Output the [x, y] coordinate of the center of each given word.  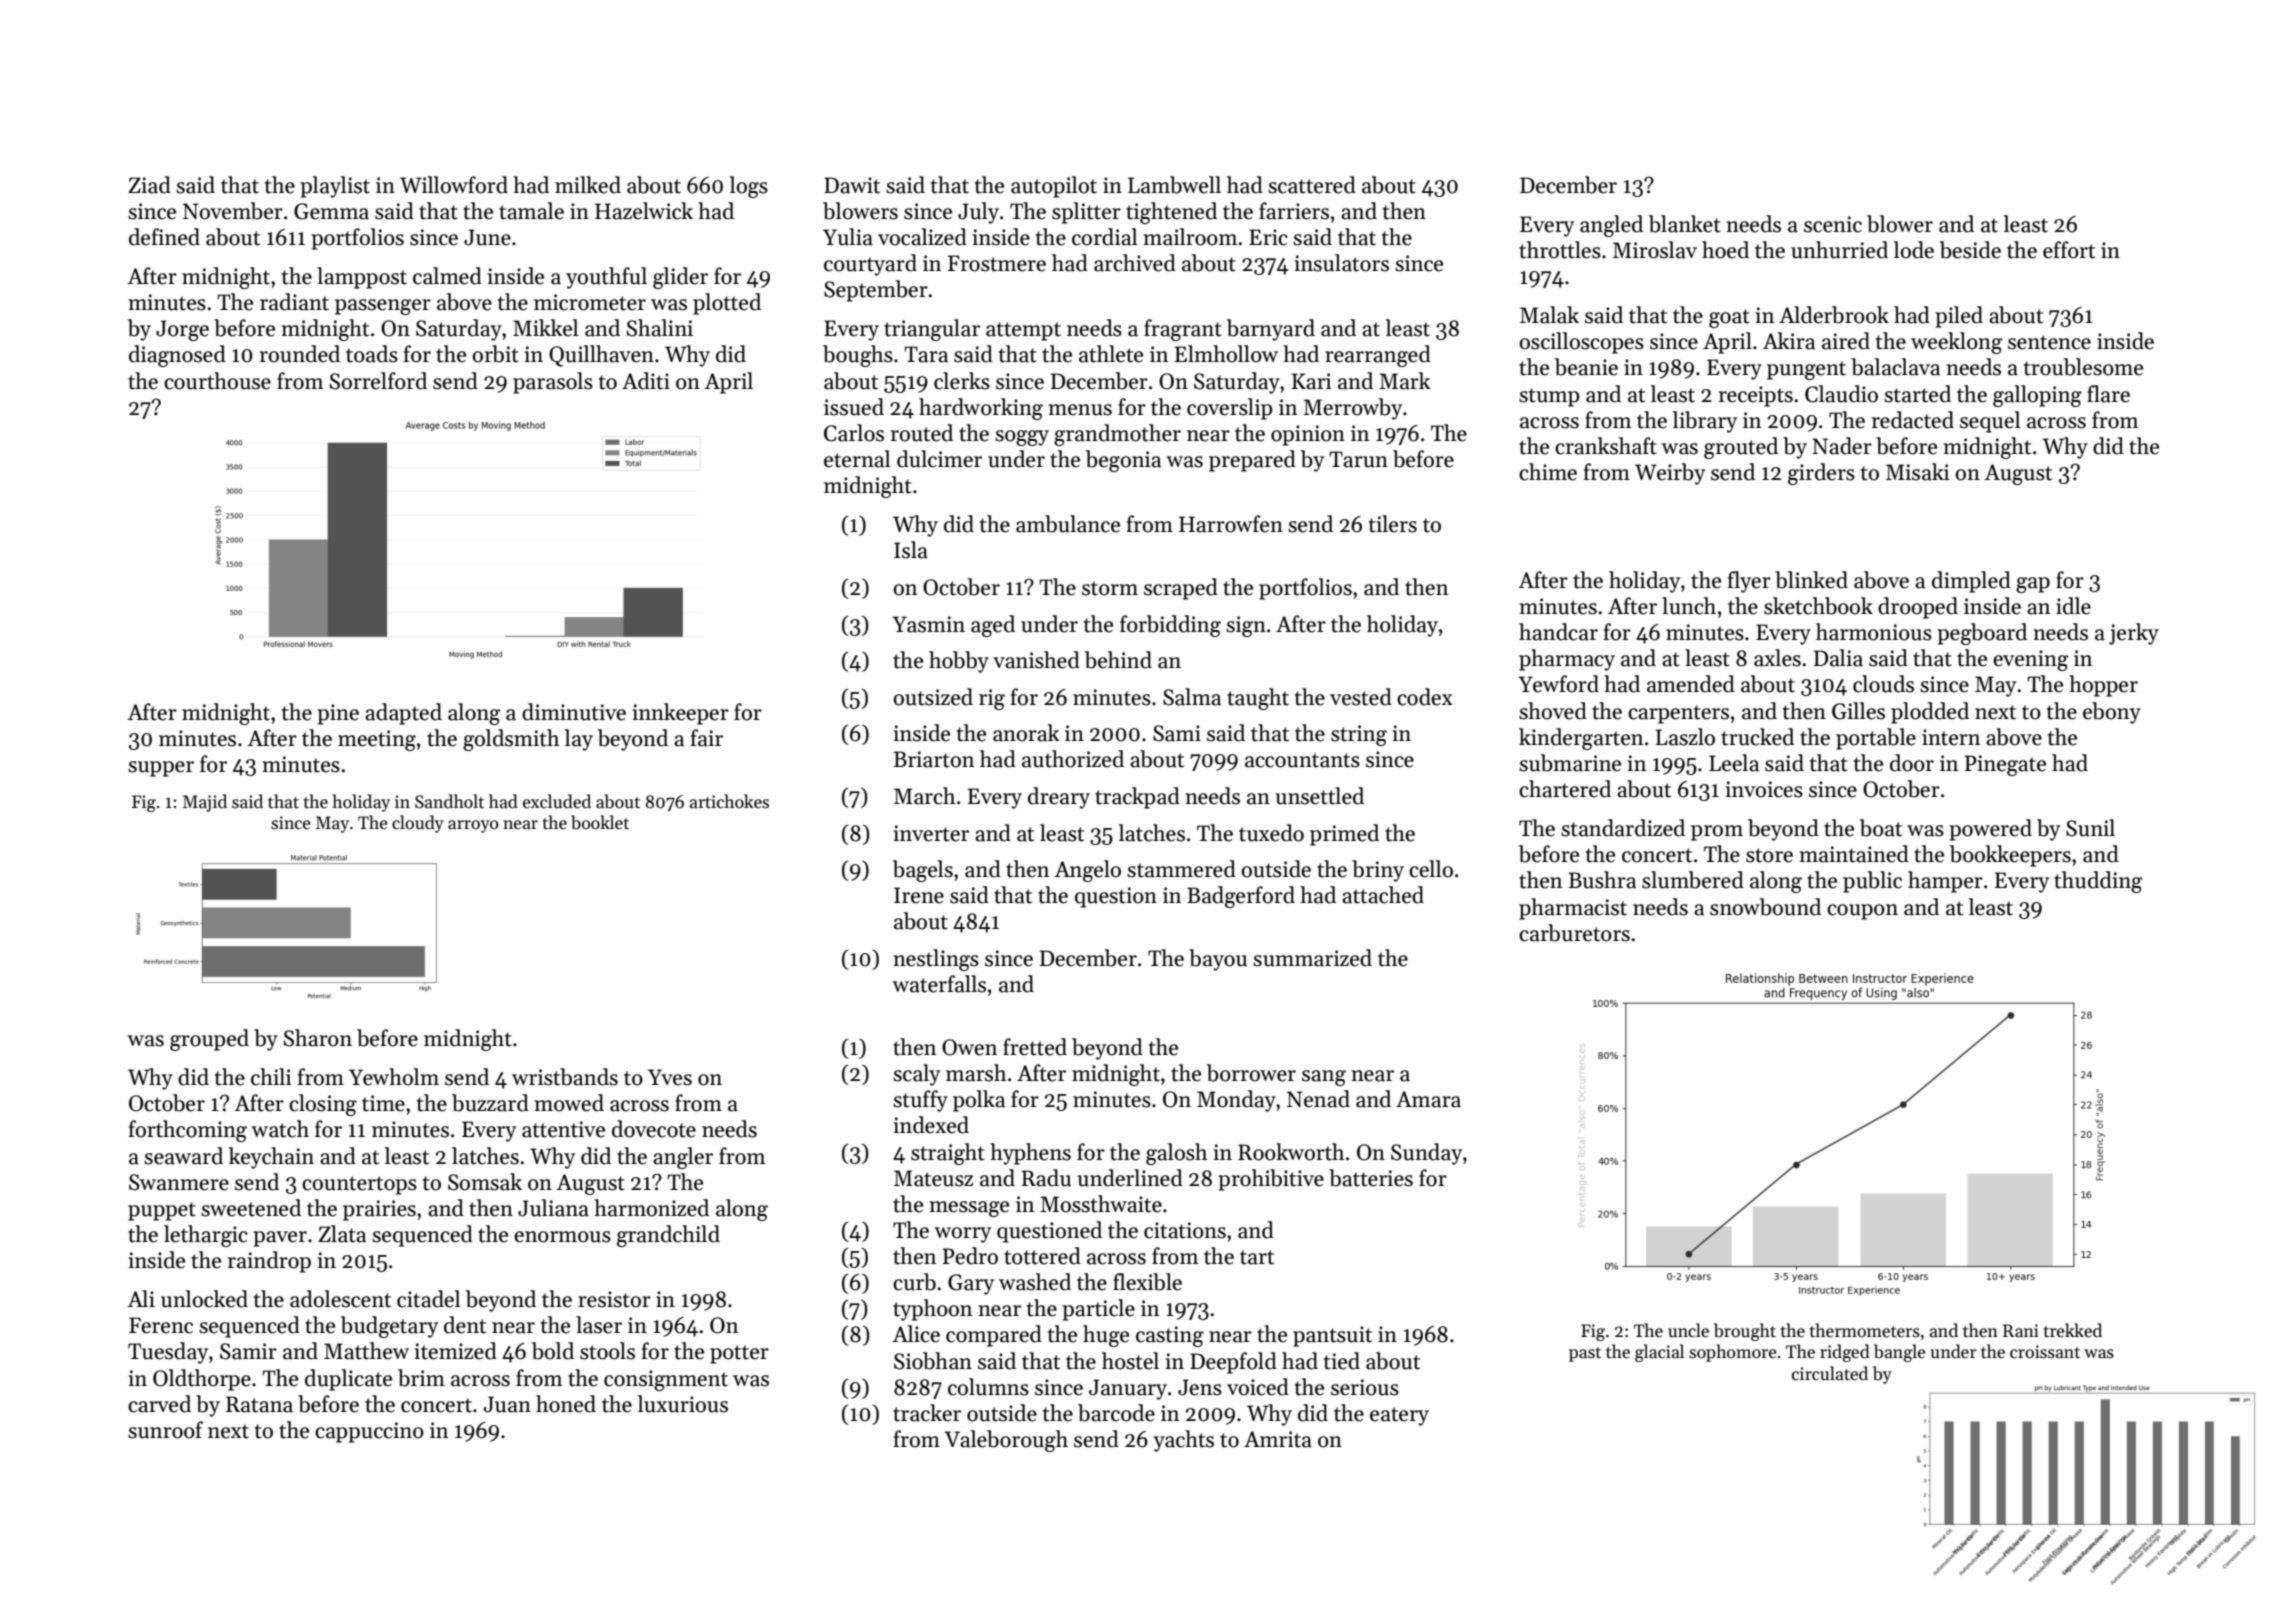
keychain [271, 1158]
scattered [1312, 185]
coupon [1862, 912]
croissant [2045, 1352]
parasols [553, 383]
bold [553, 1351]
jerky [2134, 634]
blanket [1685, 224]
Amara [1428, 1099]
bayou [1218, 960]
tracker [927, 1413]
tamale [531, 211]
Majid [205, 803]
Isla [911, 550]
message [969, 1209]
